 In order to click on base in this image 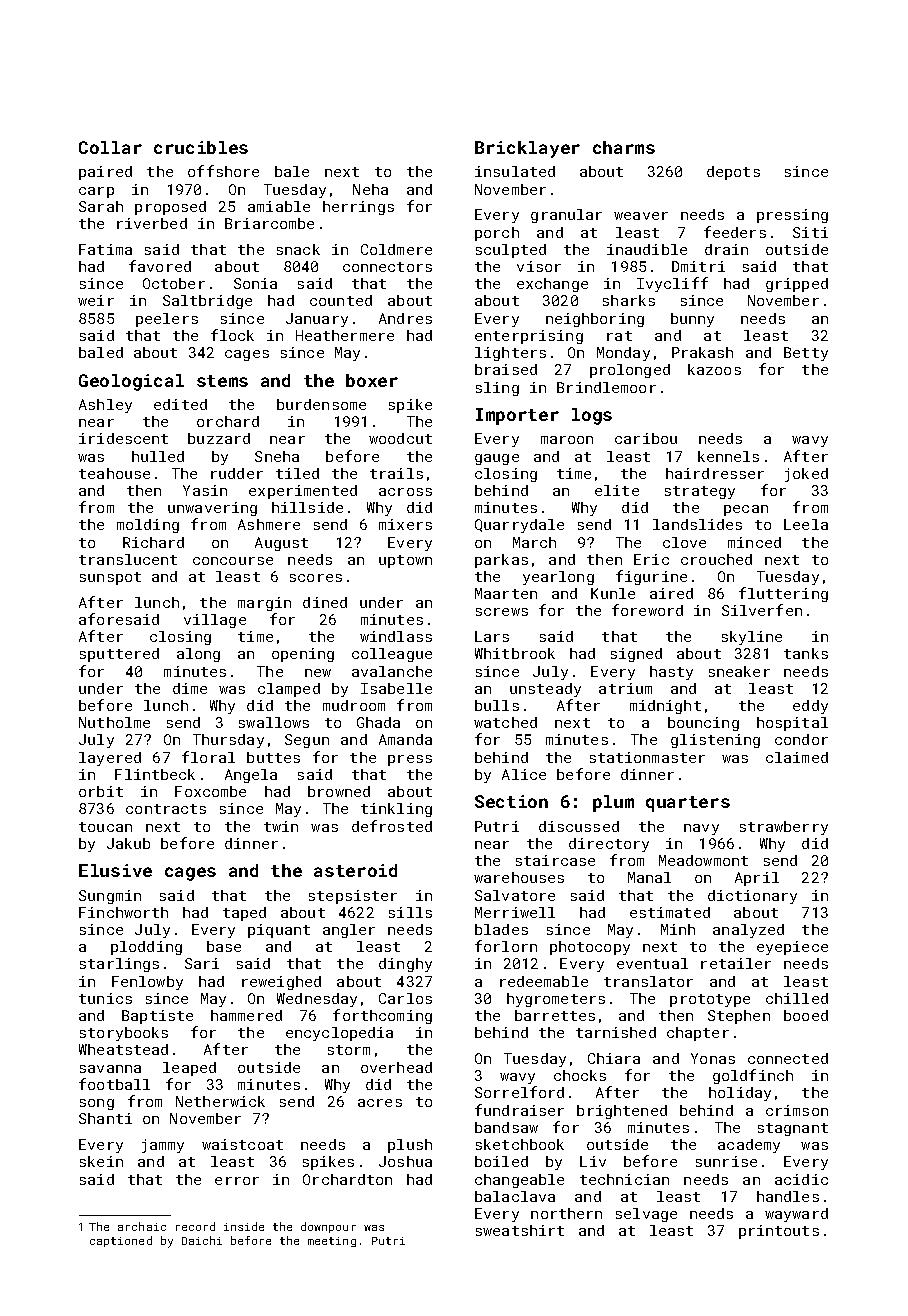, I will do `click(224, 946)`.
